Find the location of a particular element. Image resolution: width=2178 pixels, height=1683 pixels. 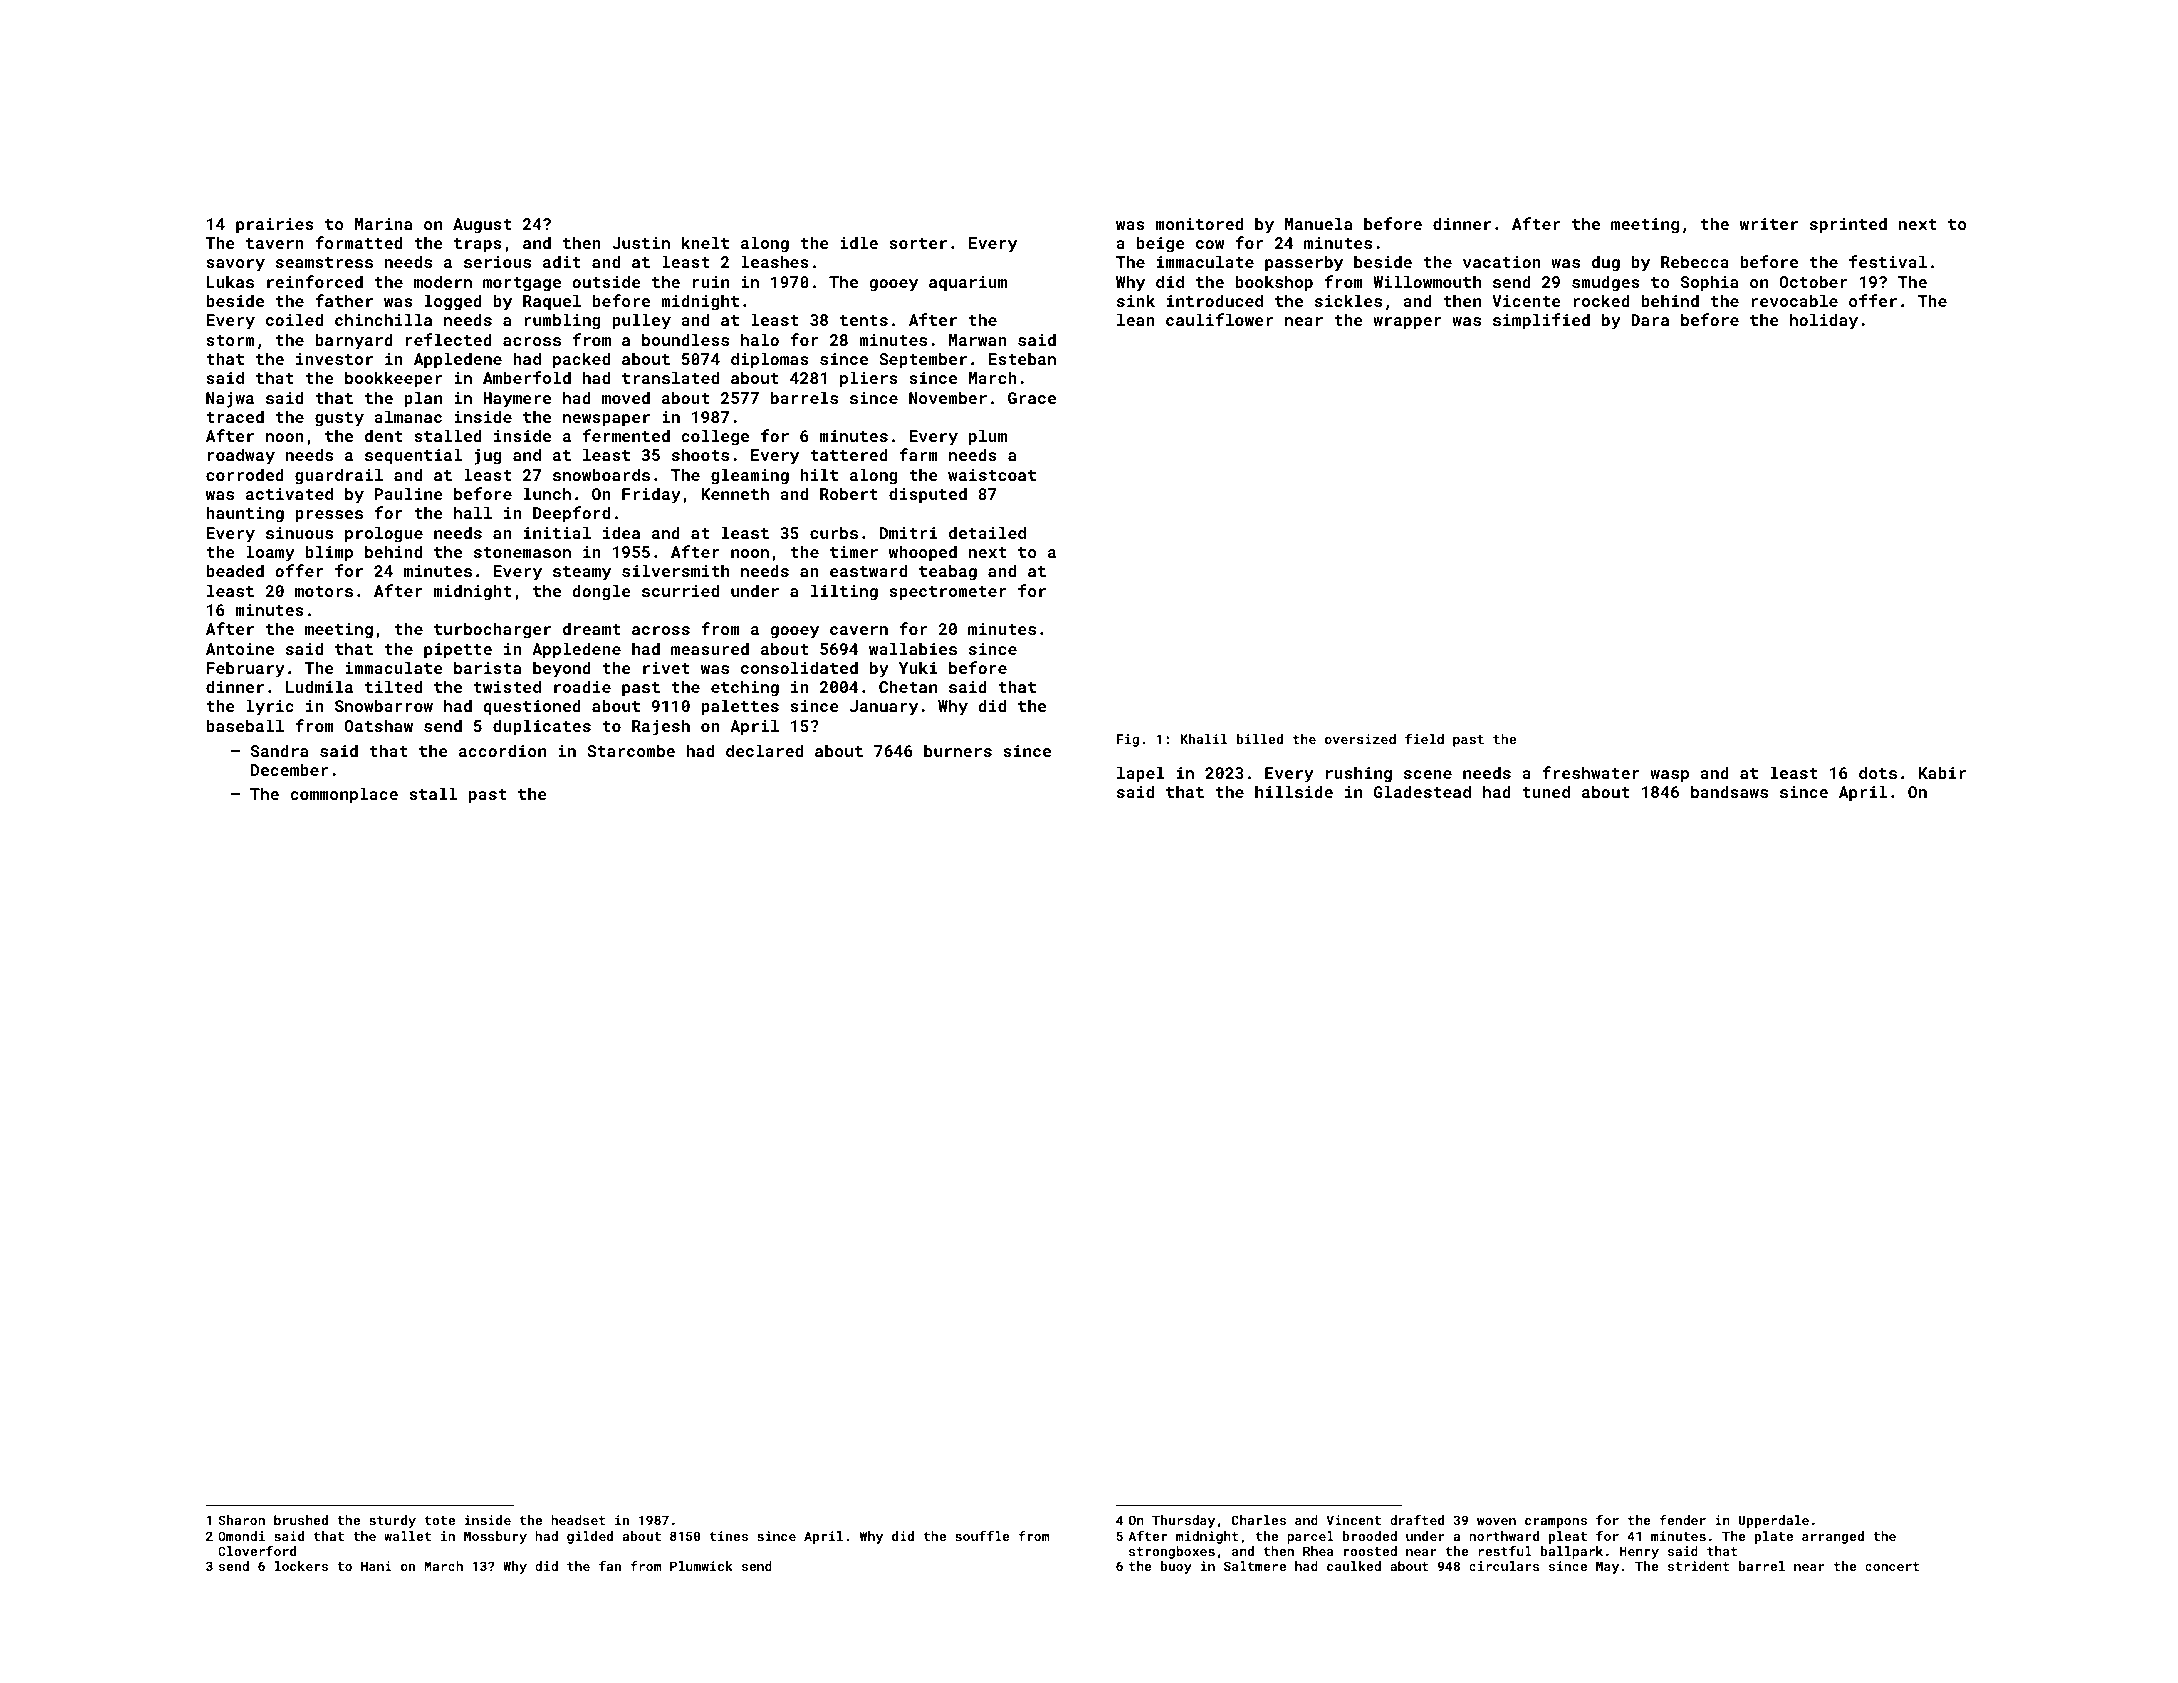

Upperdale is located at coordinates (1774, 1521).
